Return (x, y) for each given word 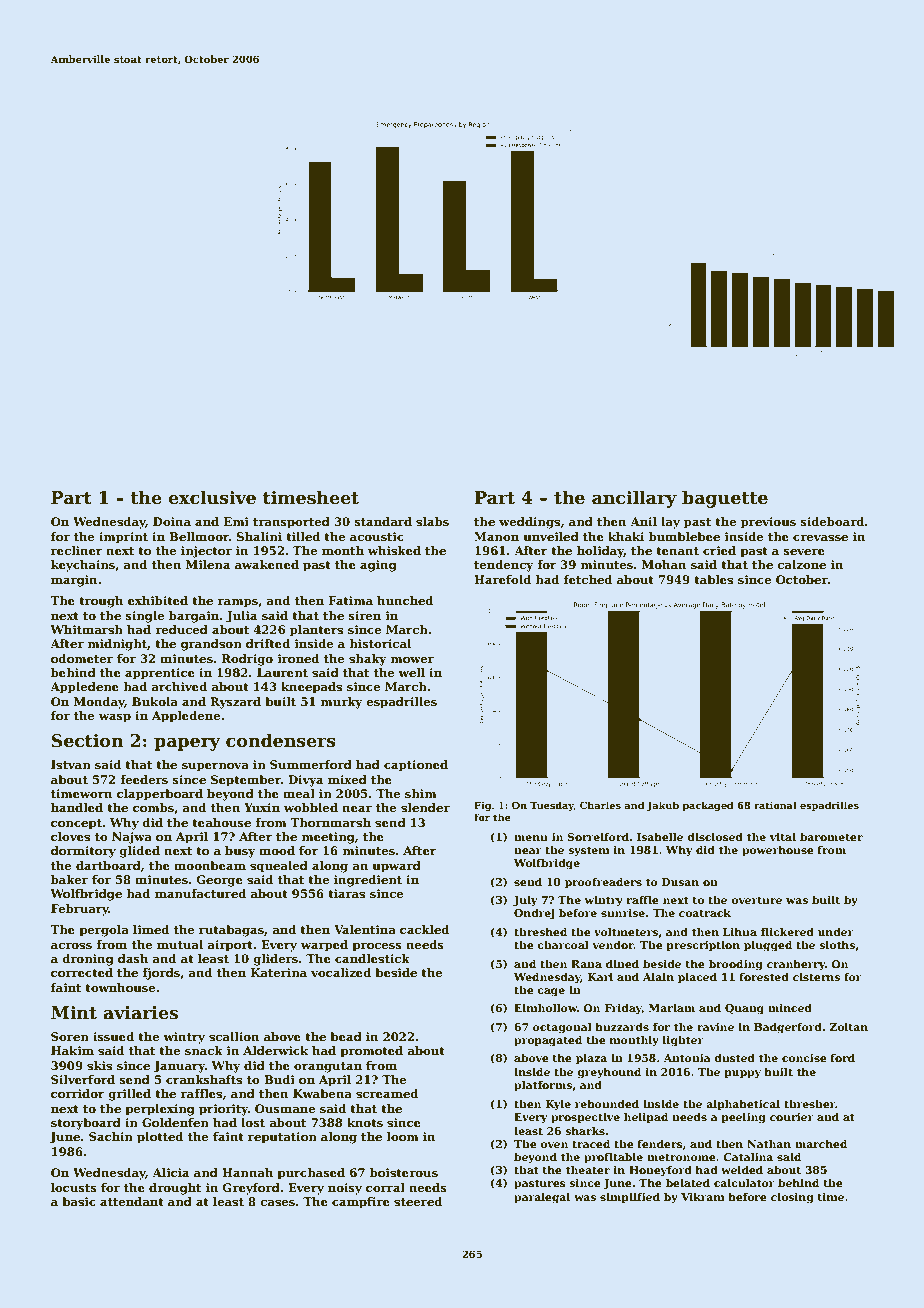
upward (396, 867)
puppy (742, 1074)
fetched (588, 579)
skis (99, 1065)
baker (69, 879)
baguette (725, 499)
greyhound (609, 1073)
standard (383, 521)
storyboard (86, 1124)
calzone (802, 564)
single (145, 617)
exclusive (212, 497)
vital (783, 837)
